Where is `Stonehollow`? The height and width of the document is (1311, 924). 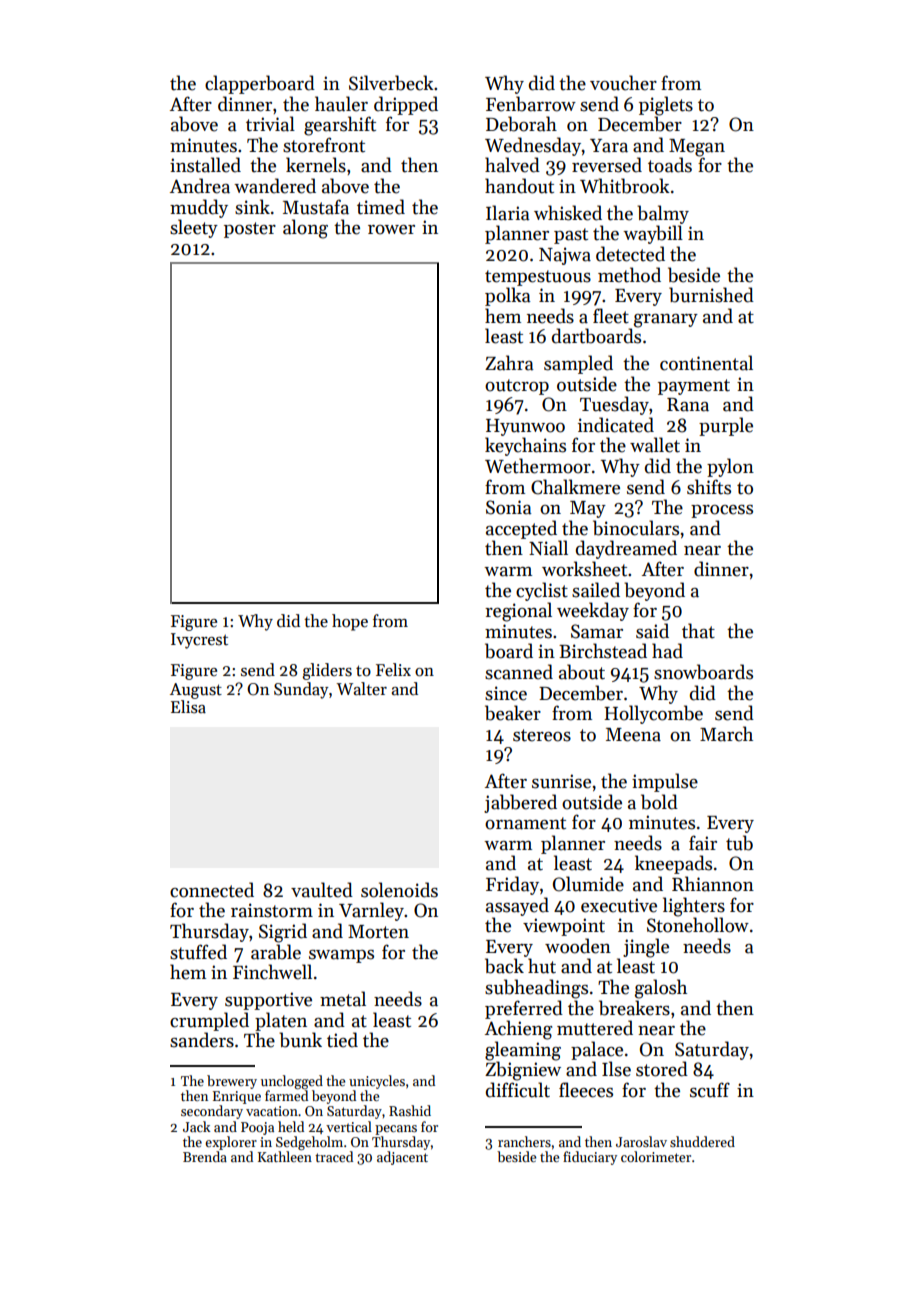 Stonehollow is located at coordinates (698, 925).
